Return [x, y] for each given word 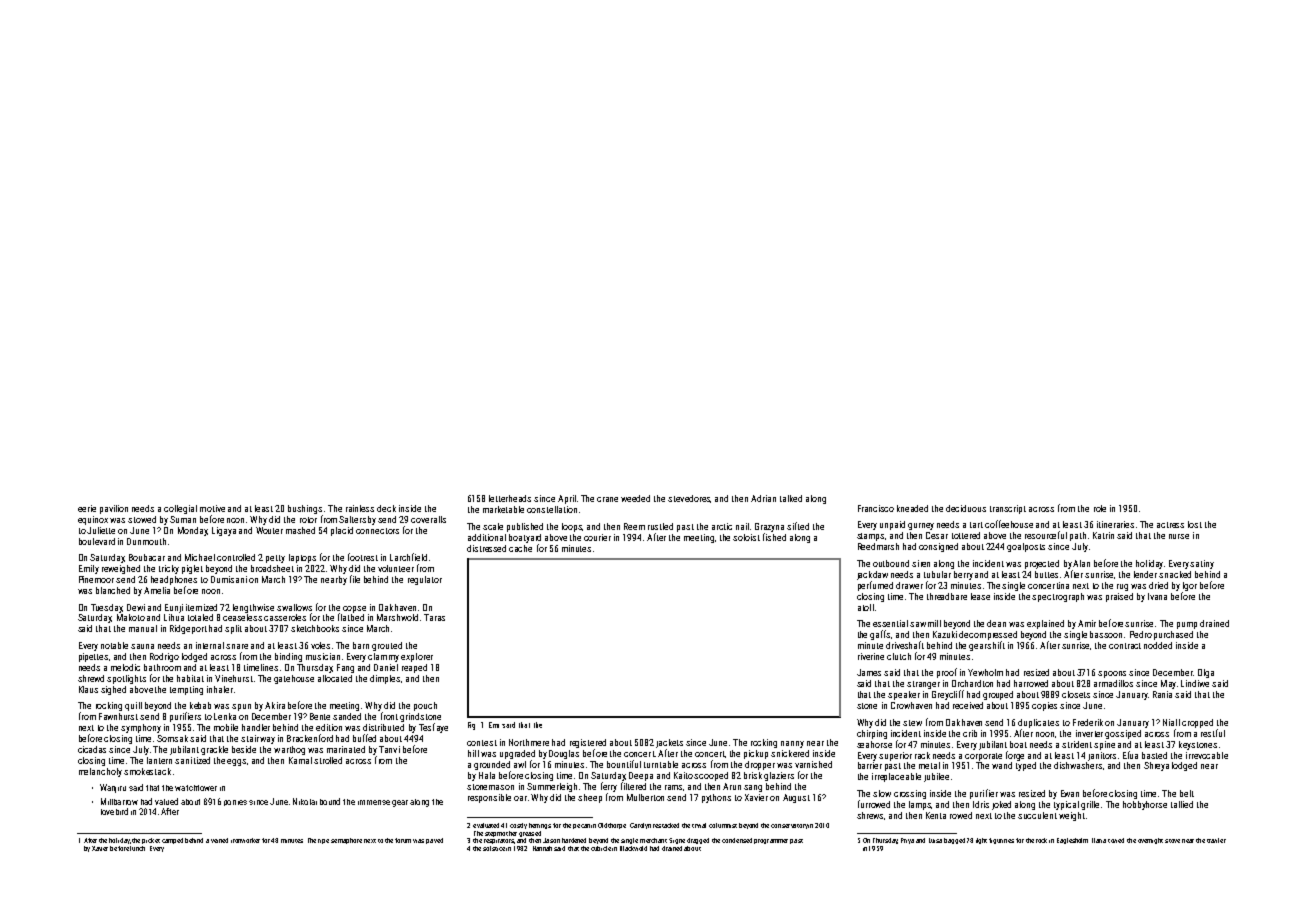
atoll [866, 607]
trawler [1216, 840]
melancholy [100, 772]
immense [374, 802]
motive [212, 508]
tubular [937, 574]
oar [520, 798]
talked [791, 498]
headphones [174, 580]
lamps [920, 805]
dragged [698, 841]
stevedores [689, 499]
